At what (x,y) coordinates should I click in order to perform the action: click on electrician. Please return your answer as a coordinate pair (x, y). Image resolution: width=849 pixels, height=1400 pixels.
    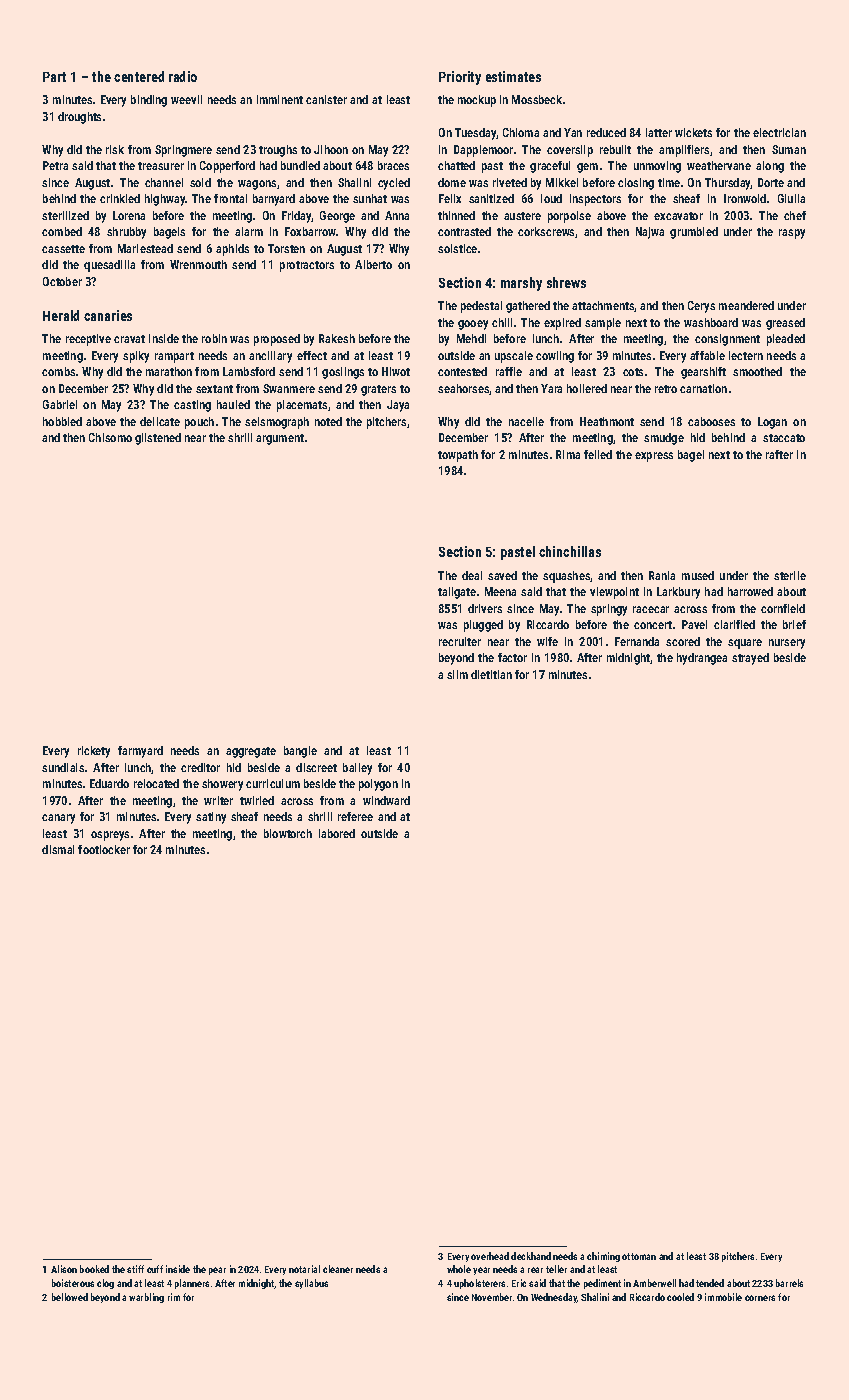
    Looking at the image, I should click on (779, 132).
